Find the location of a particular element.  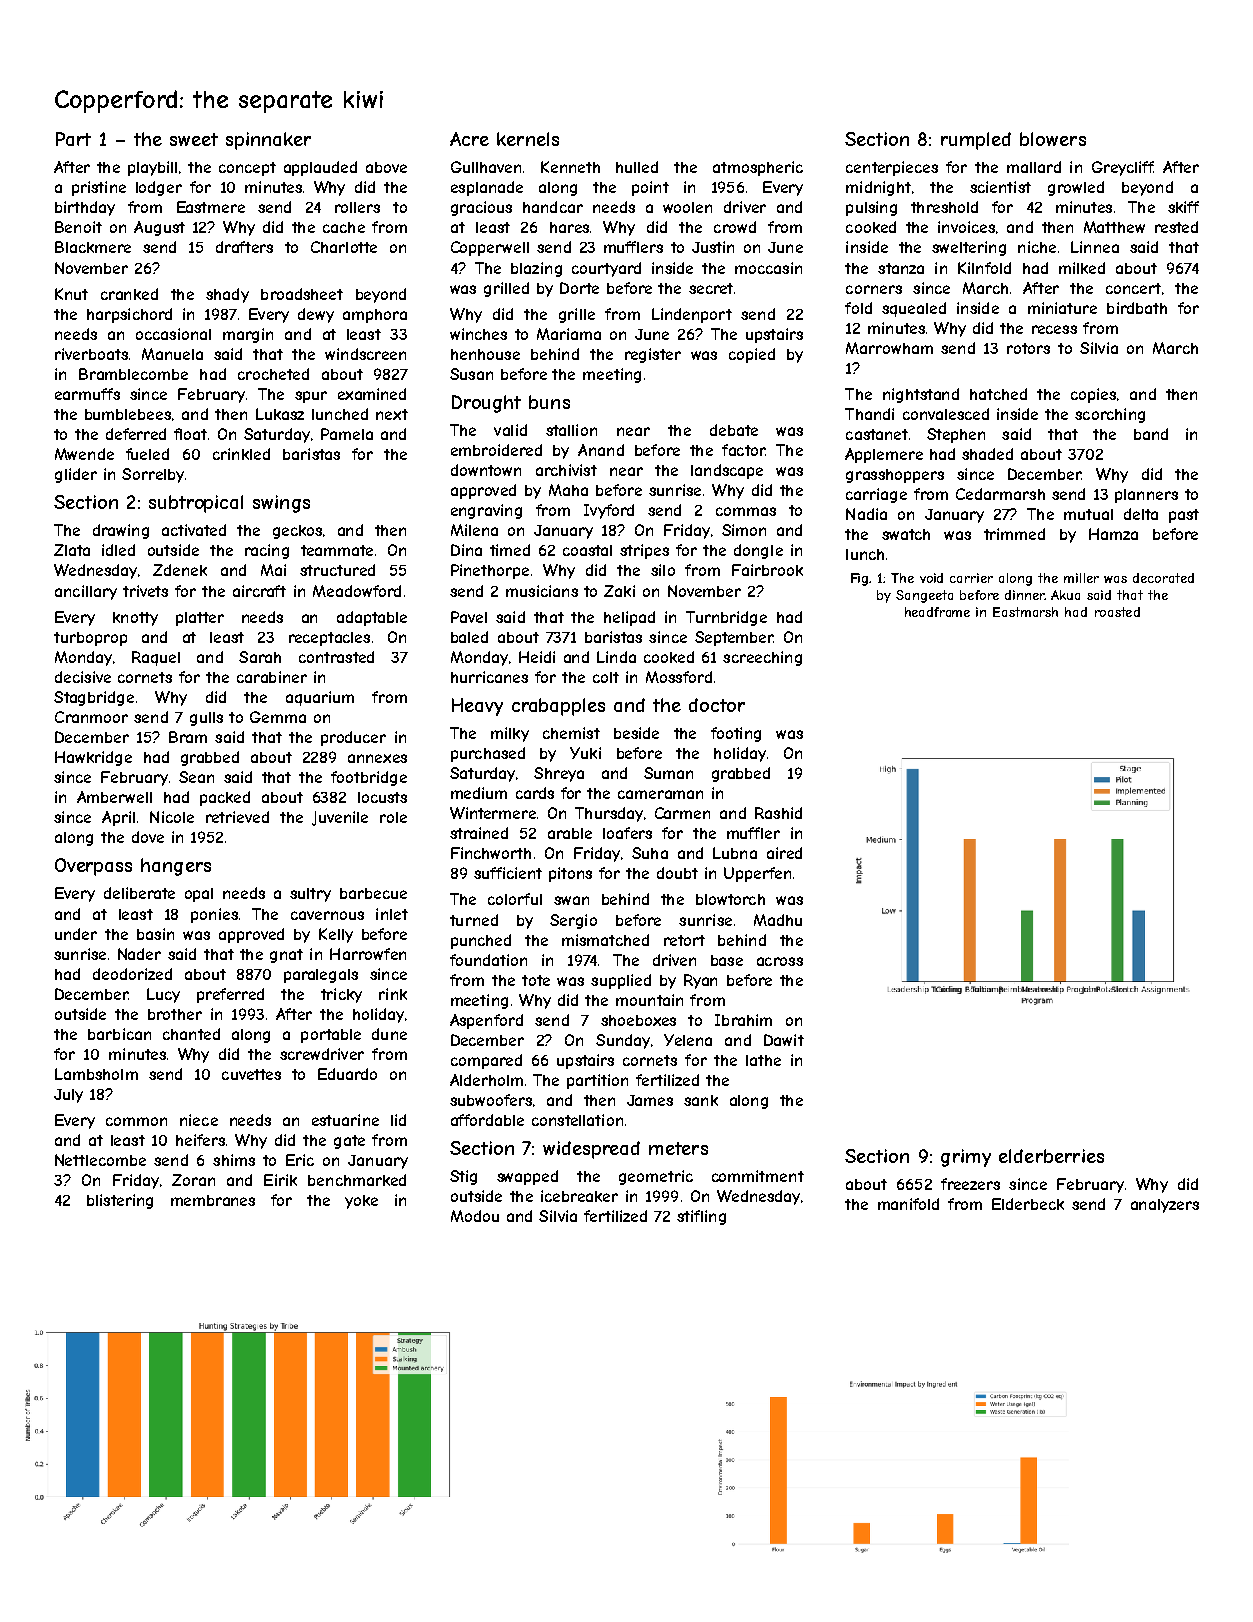

purchased is located at coordinates (488, 754).
